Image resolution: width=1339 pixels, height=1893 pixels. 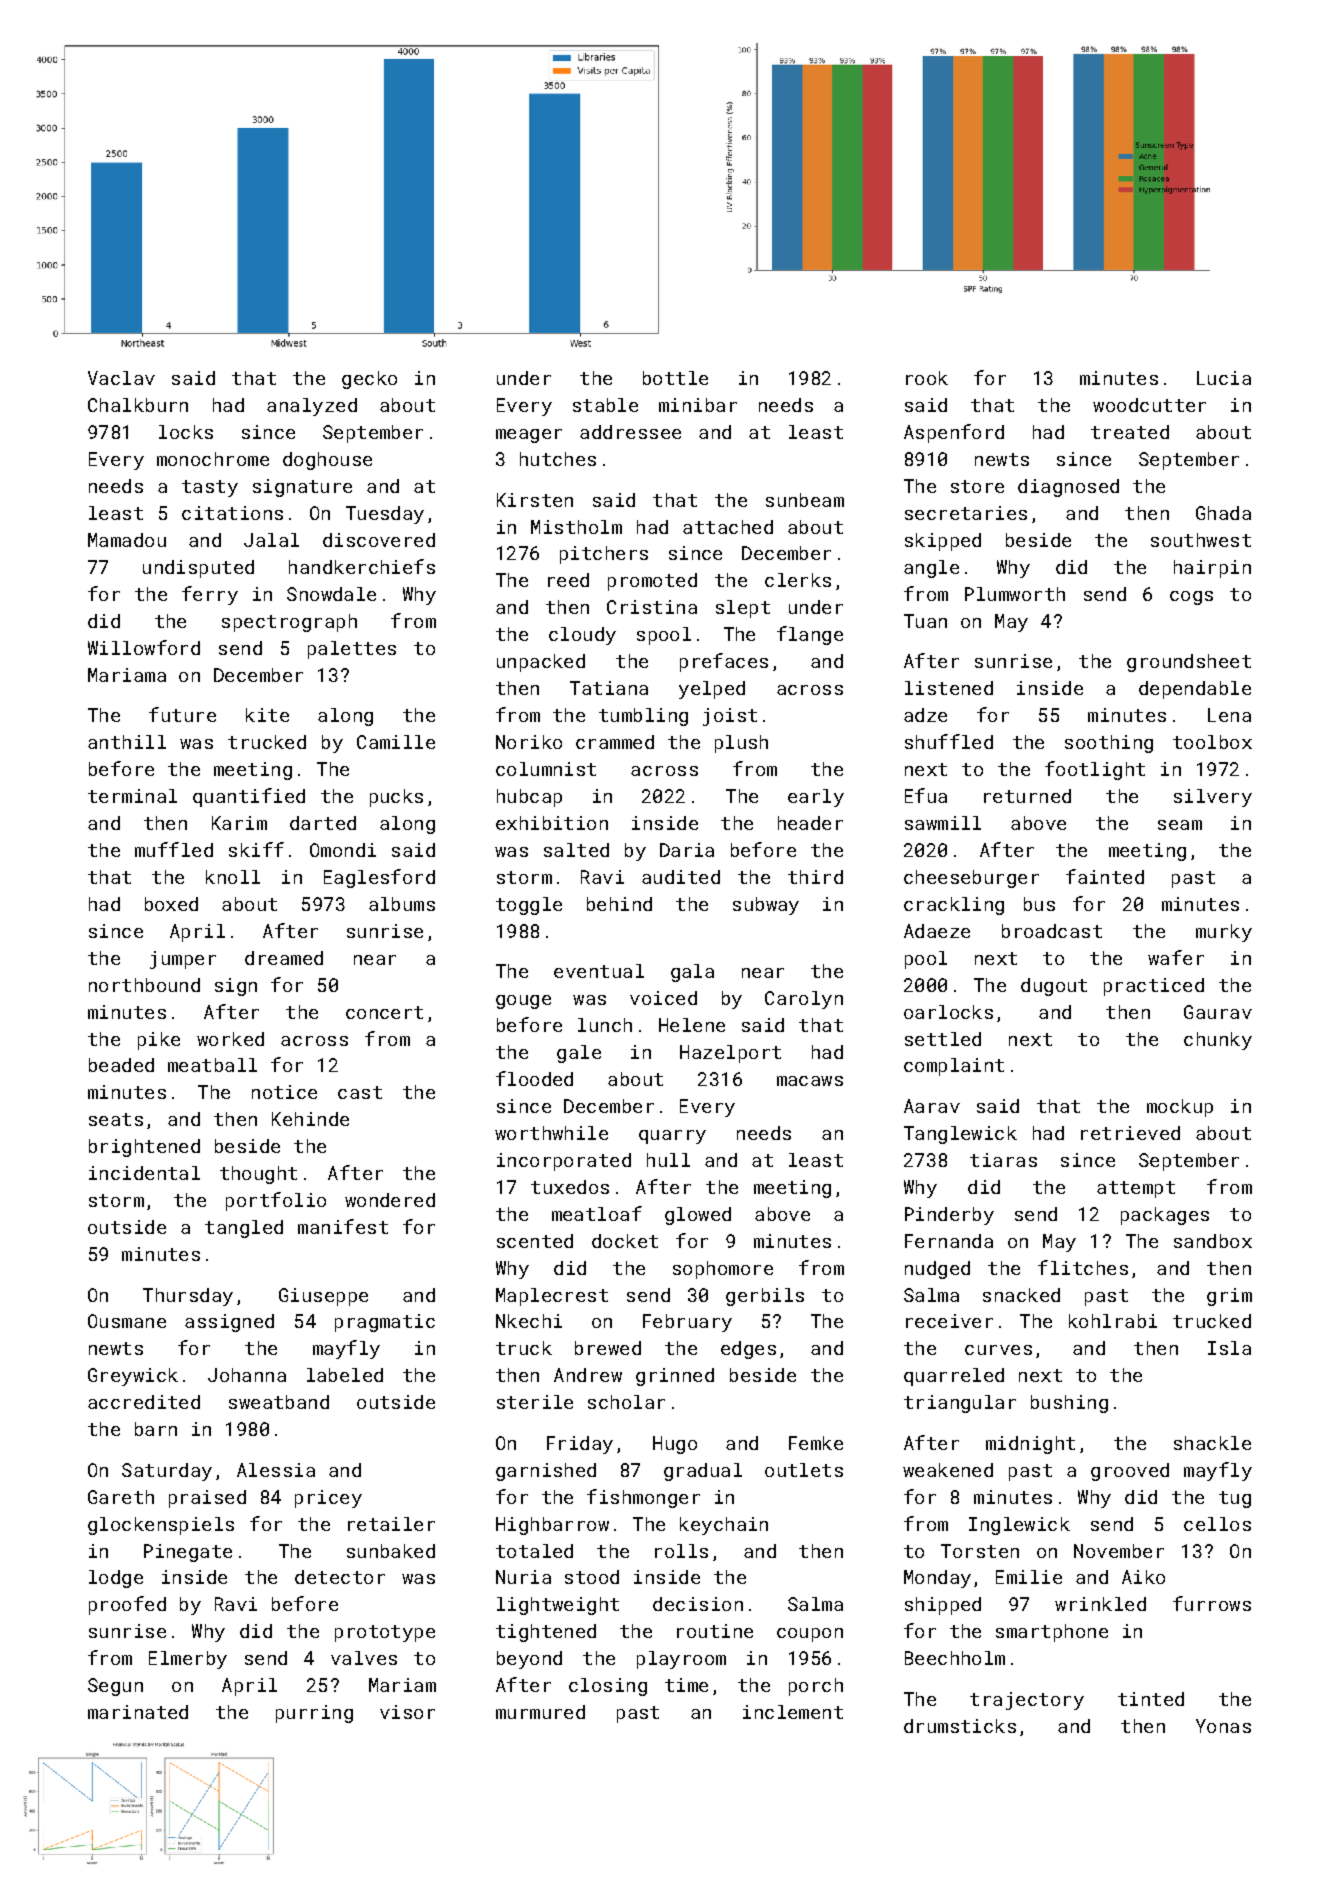 I want to click on midnight, so click(x=1030, y=1445).
